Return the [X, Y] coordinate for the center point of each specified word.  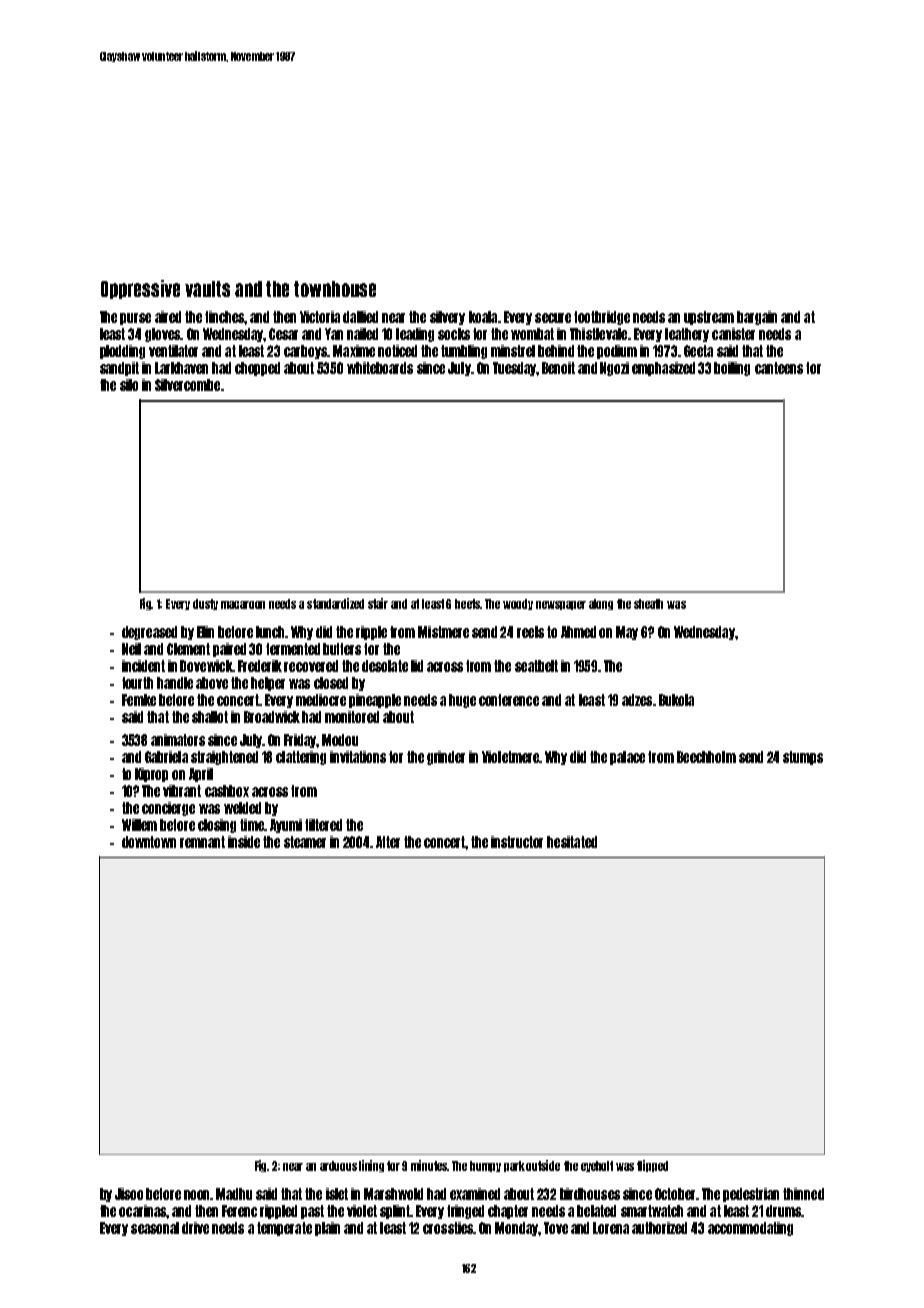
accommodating [750, 1229]
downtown [149, 842]
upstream [709, 318]
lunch [271, 632]
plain [327, 1229]
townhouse [335, 289]
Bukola [676, 700]
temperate [284, 1229]
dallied [360, 317]
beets [468, 604]
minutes [429, 1165]
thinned [803, 1194]
